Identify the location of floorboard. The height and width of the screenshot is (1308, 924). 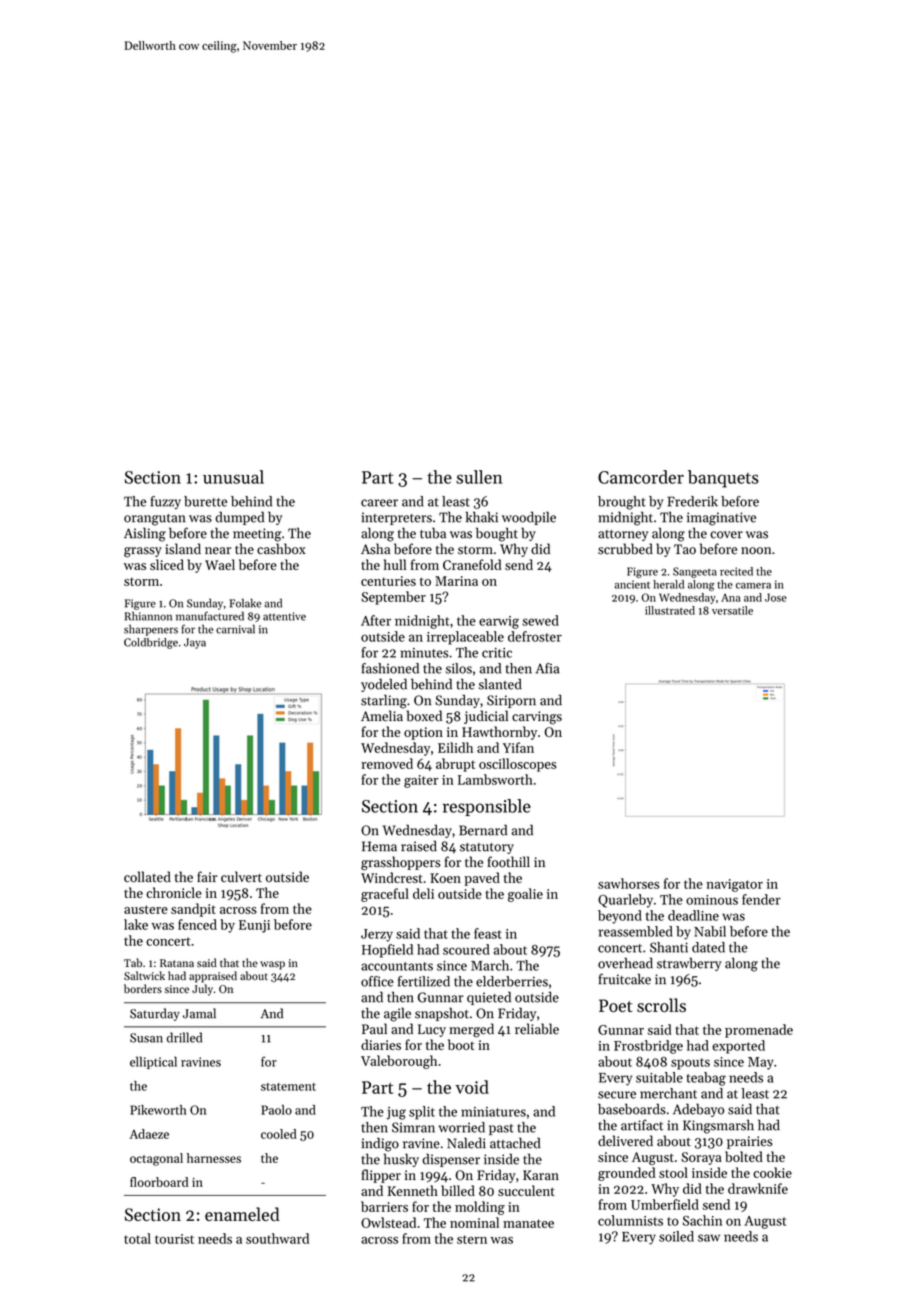
(159, 1182).
